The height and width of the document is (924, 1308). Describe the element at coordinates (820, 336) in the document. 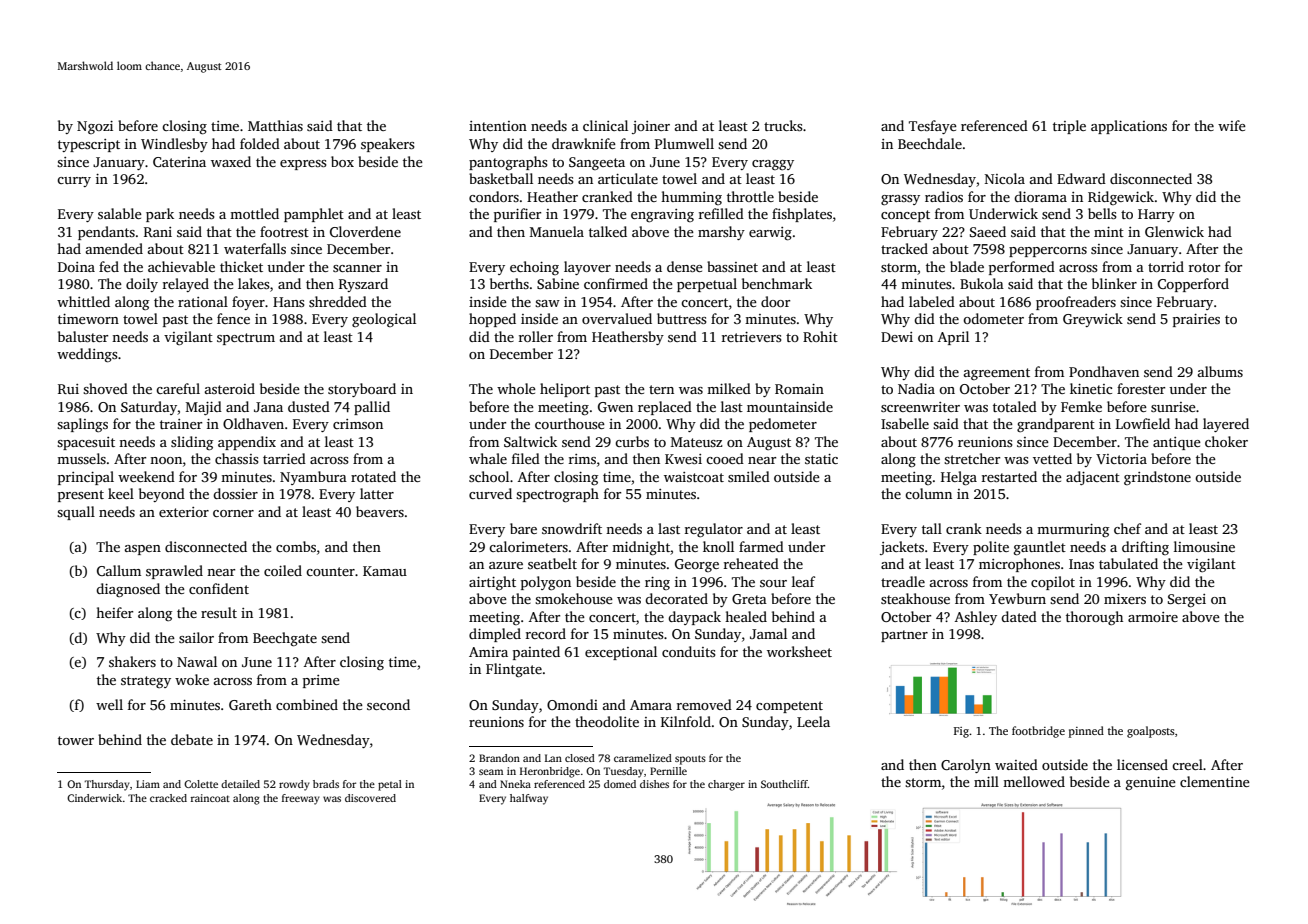

I see `Rohit` at that location.
